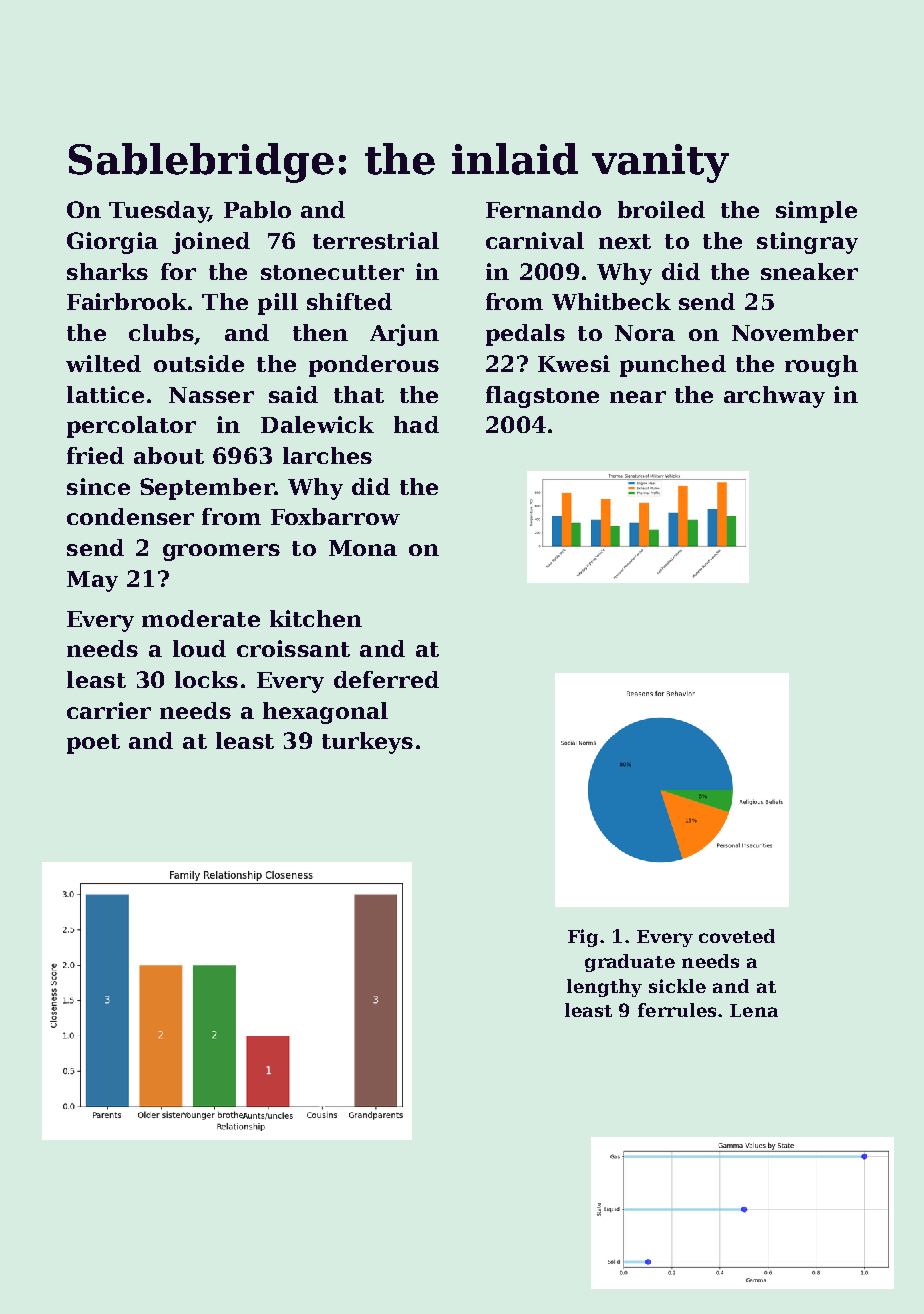  I want to click on coveted, so click(737, 936).
